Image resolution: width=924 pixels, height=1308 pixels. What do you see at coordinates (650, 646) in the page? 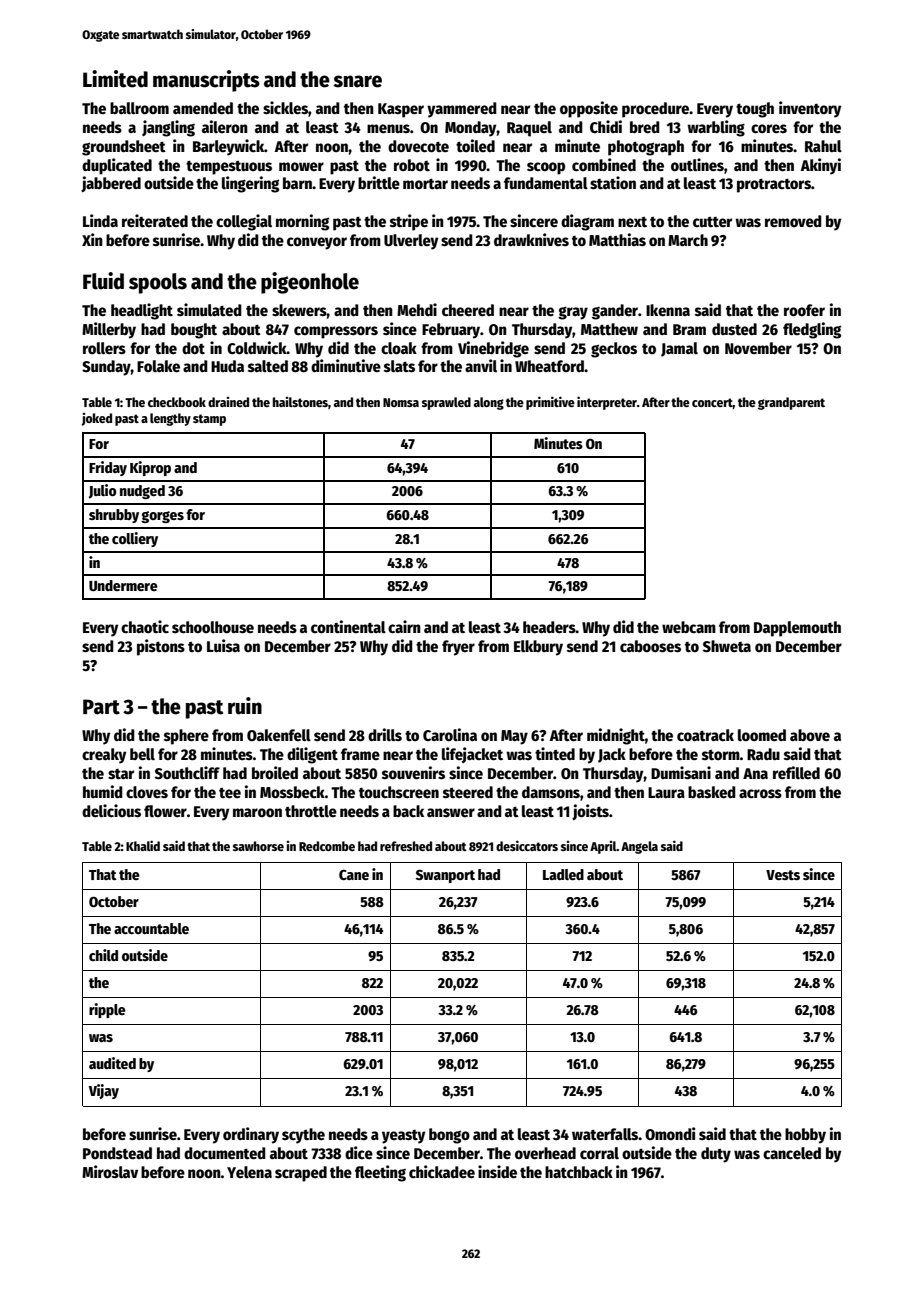
I see `cabooses` at bounding box center [650, 646].
